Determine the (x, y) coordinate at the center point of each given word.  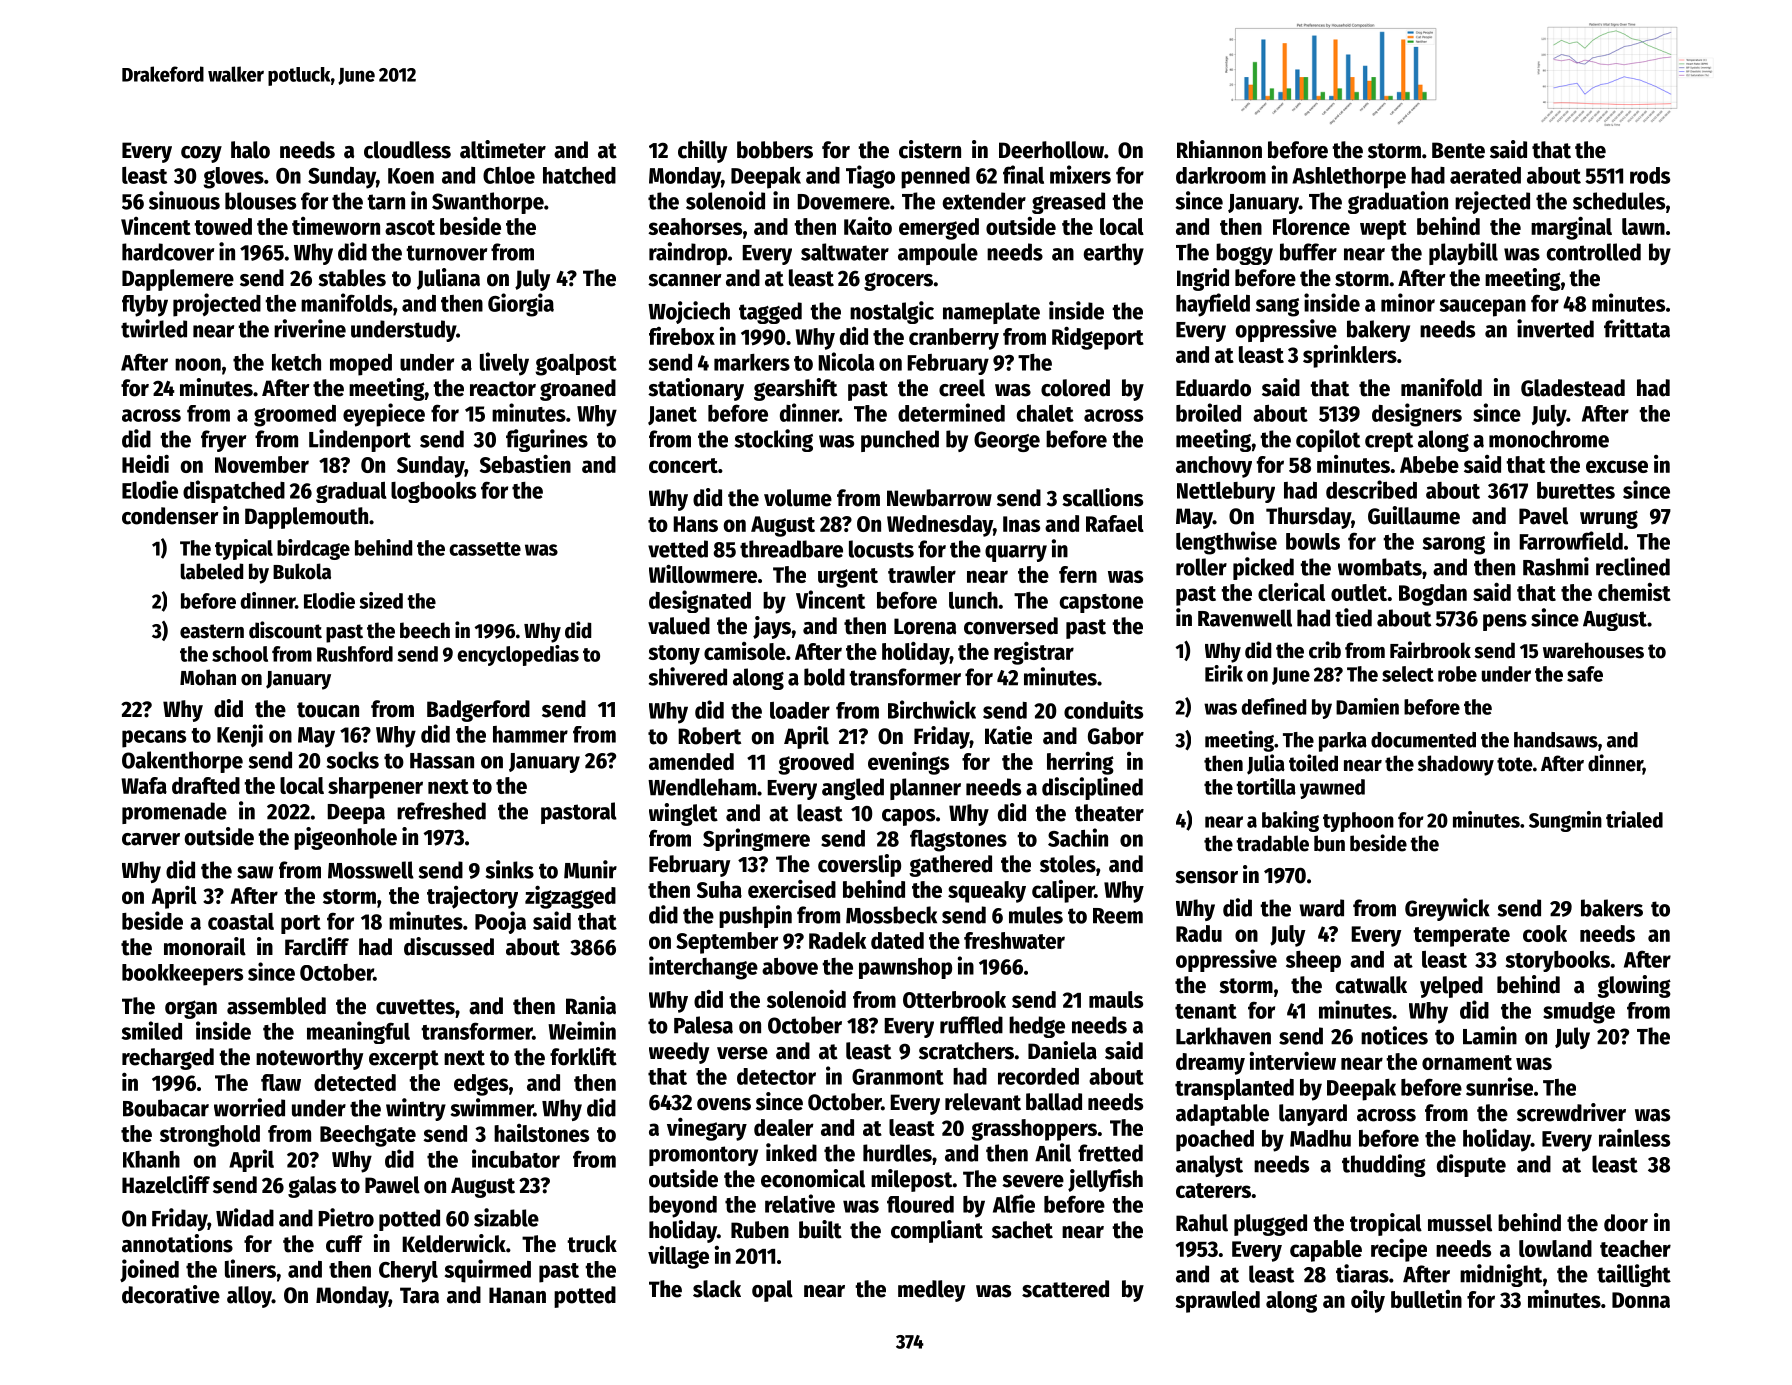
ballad (1054, 1102)
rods (1650, 175)
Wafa (144, 785)
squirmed (488, 1271)
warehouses (1593, 650)
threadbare (791, 549)
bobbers (775, 150)
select (1408, 674)
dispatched (234, 491)
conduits (1103, 709)
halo (250, 150)
